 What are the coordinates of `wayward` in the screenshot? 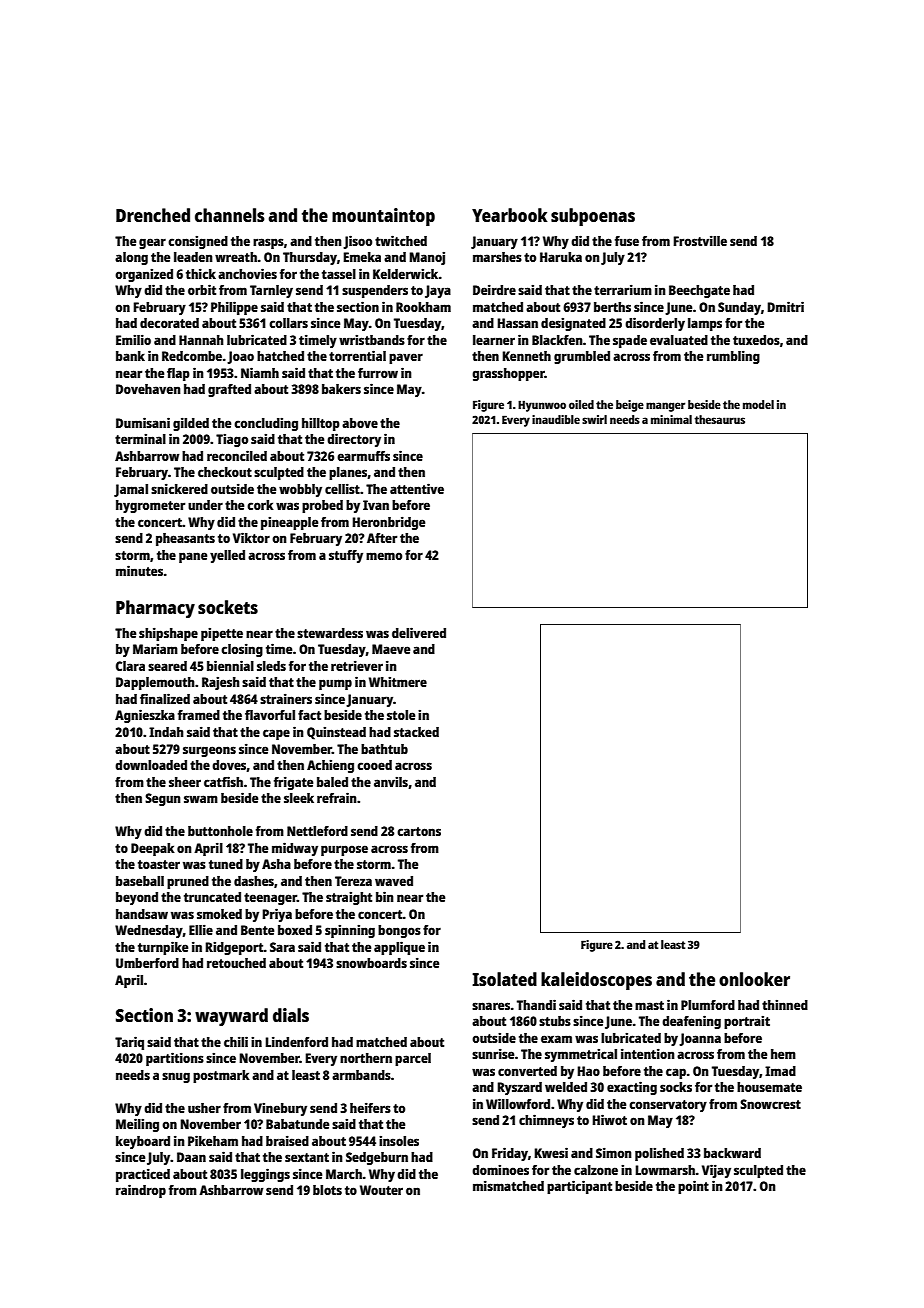 It's located at (231, 1017).
